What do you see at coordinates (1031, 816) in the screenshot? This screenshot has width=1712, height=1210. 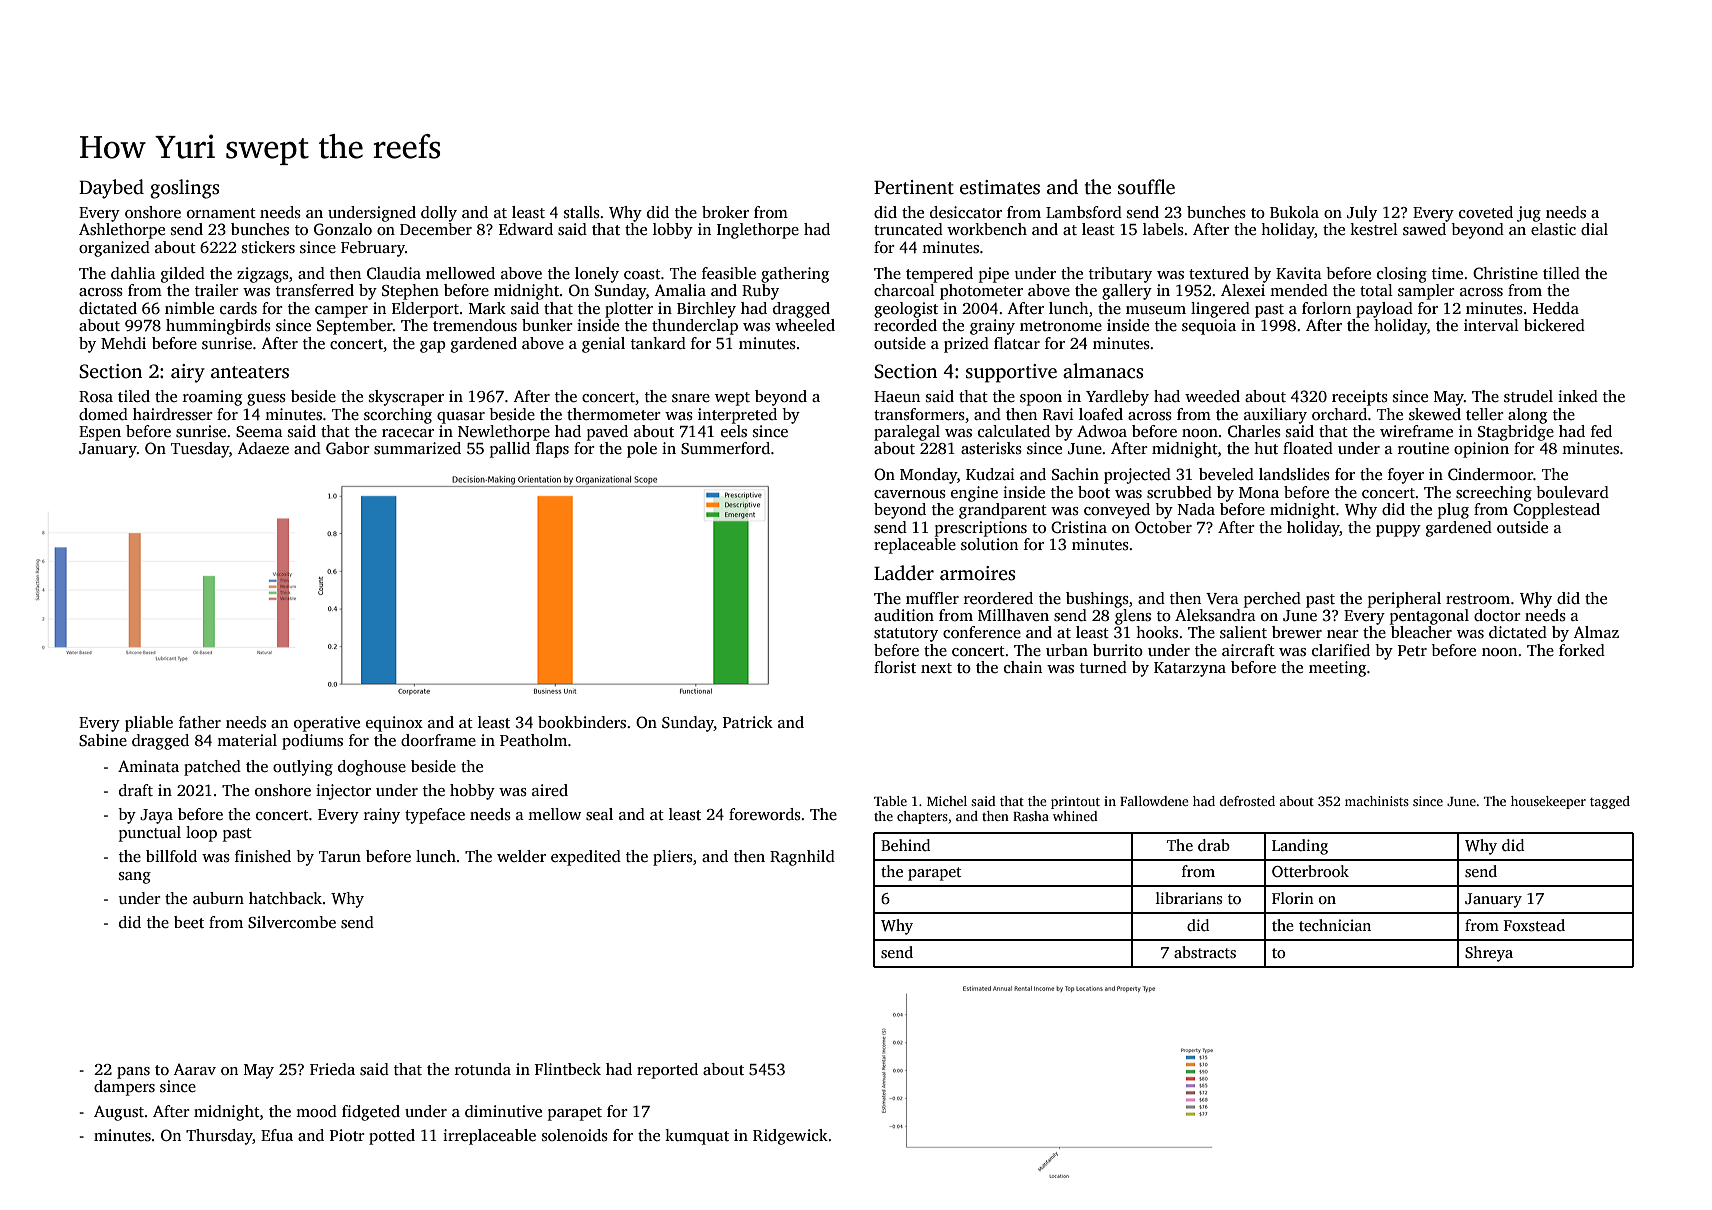 I see `Rasha` at bounding box center [1031, 816].
